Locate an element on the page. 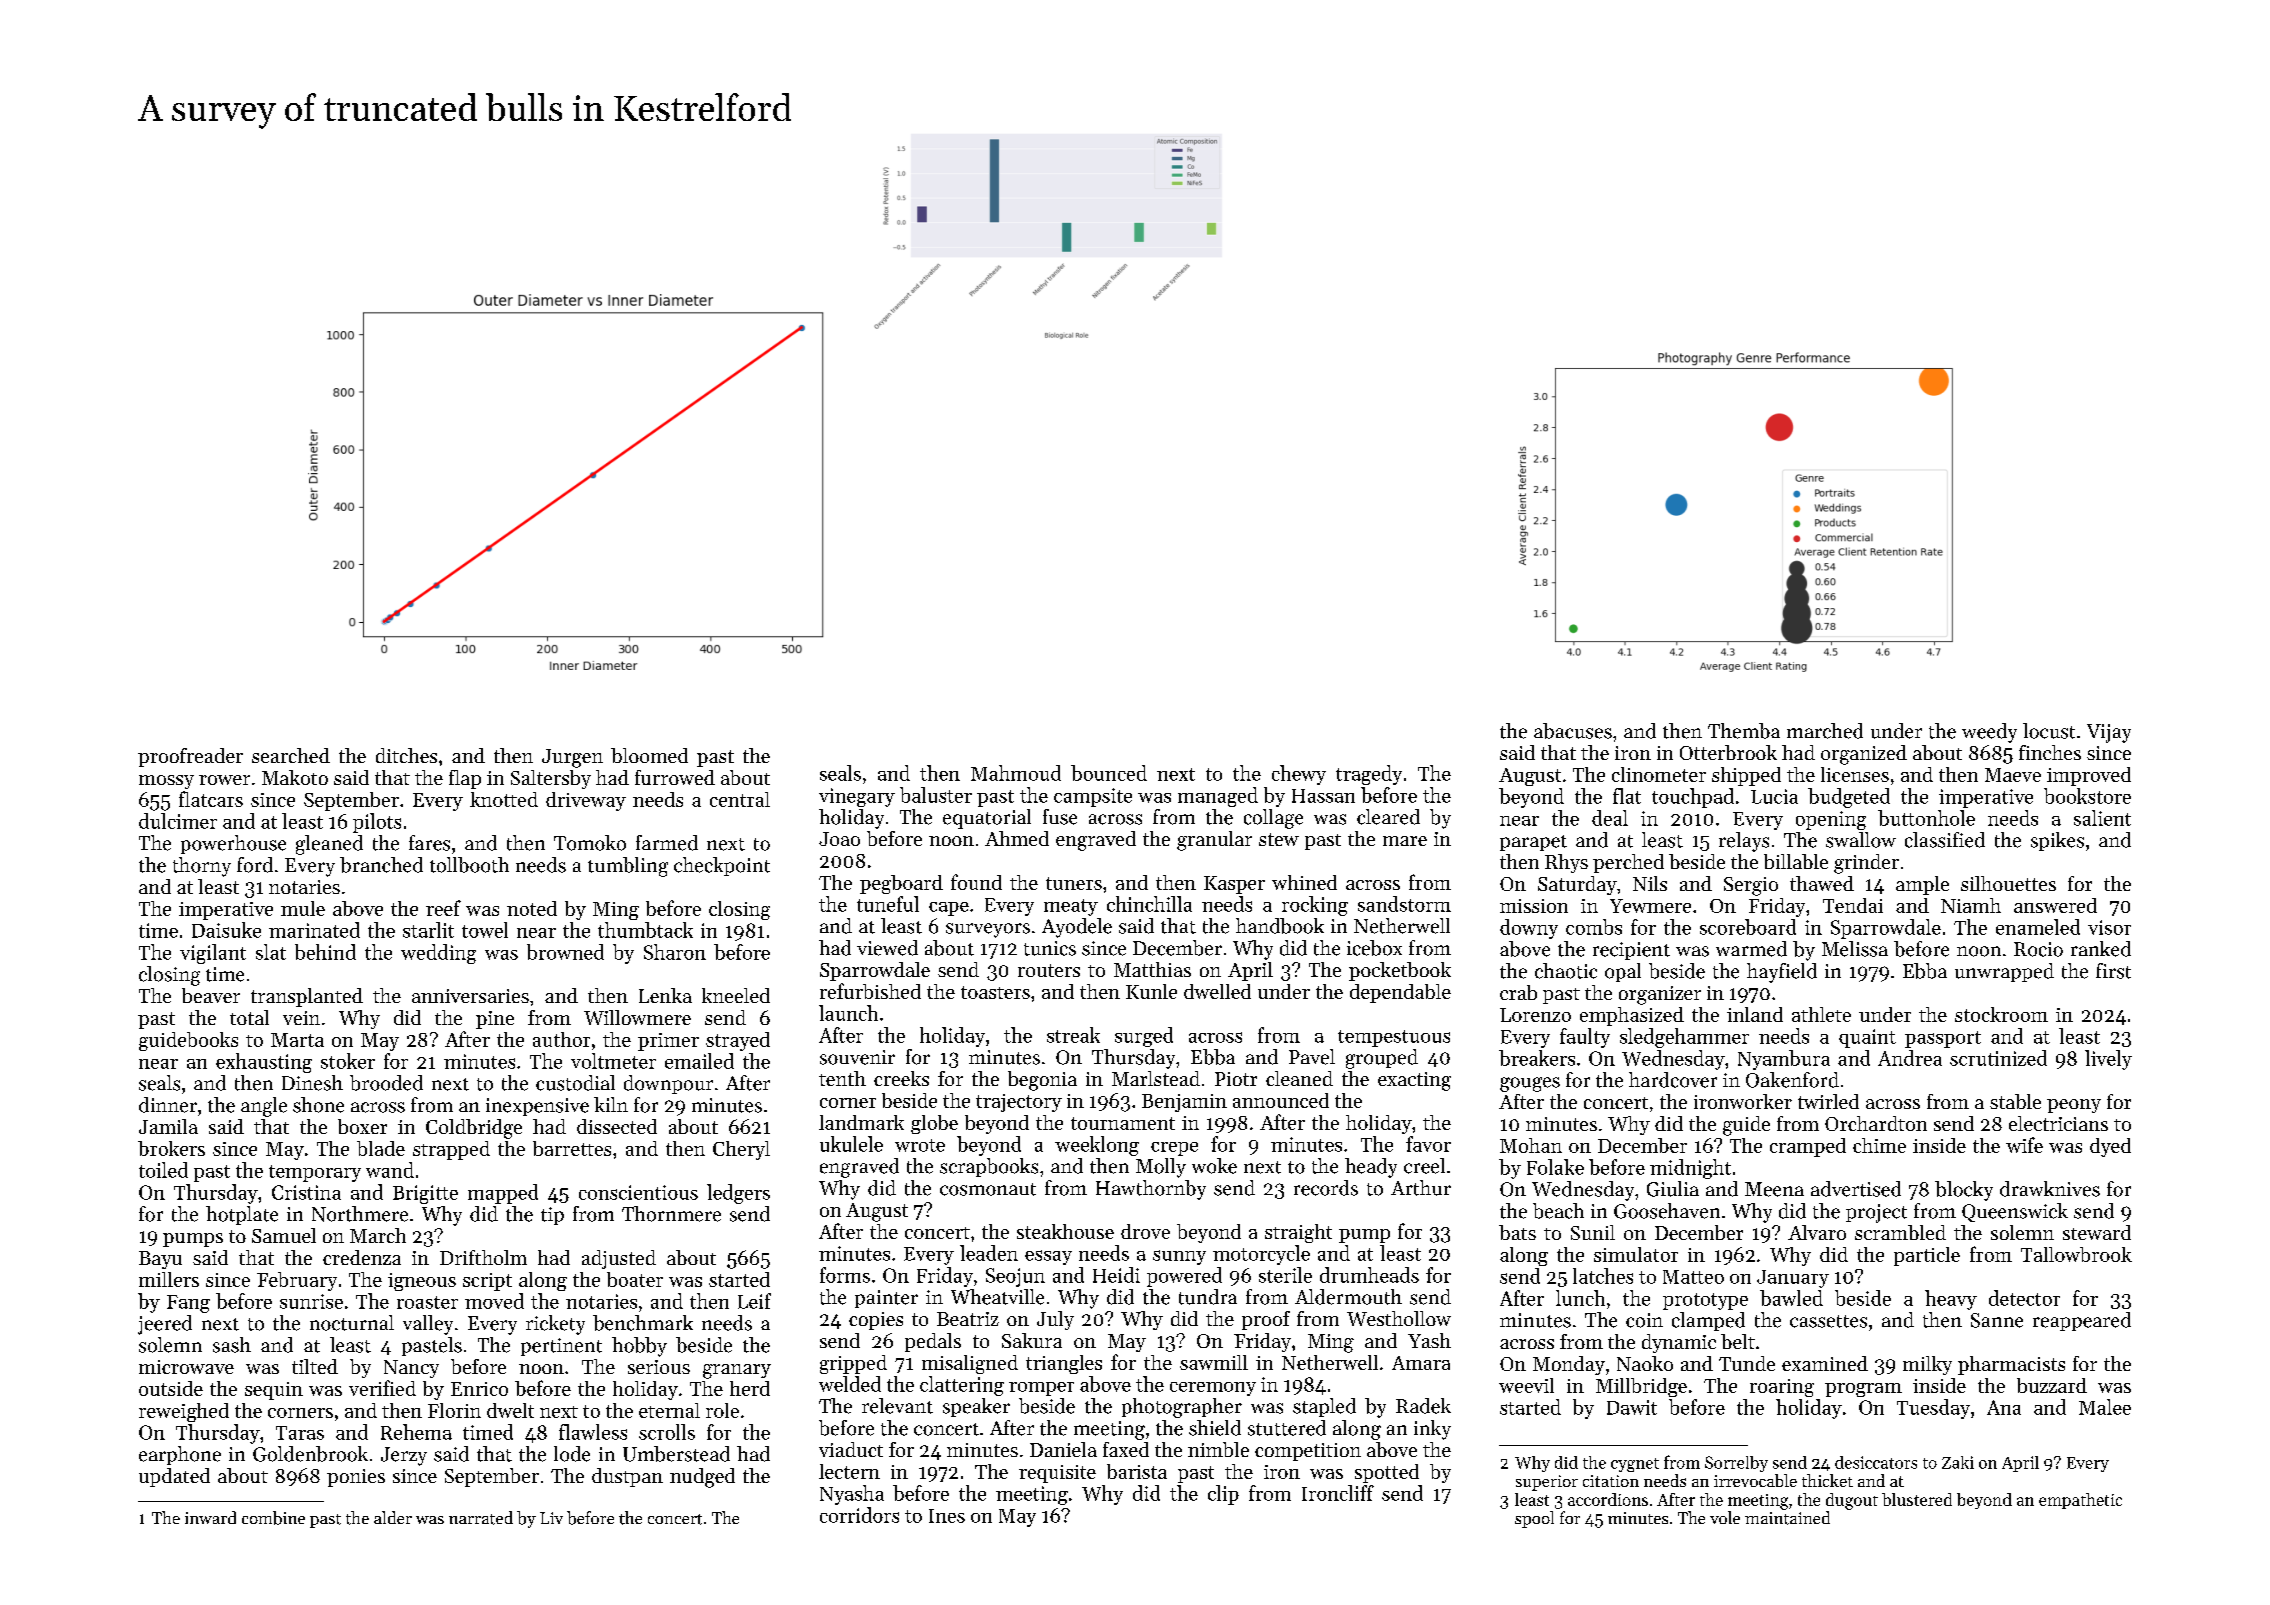 The width and height of the page is (2270, 1605). sunny is located at coordinates (1179, 1257).
